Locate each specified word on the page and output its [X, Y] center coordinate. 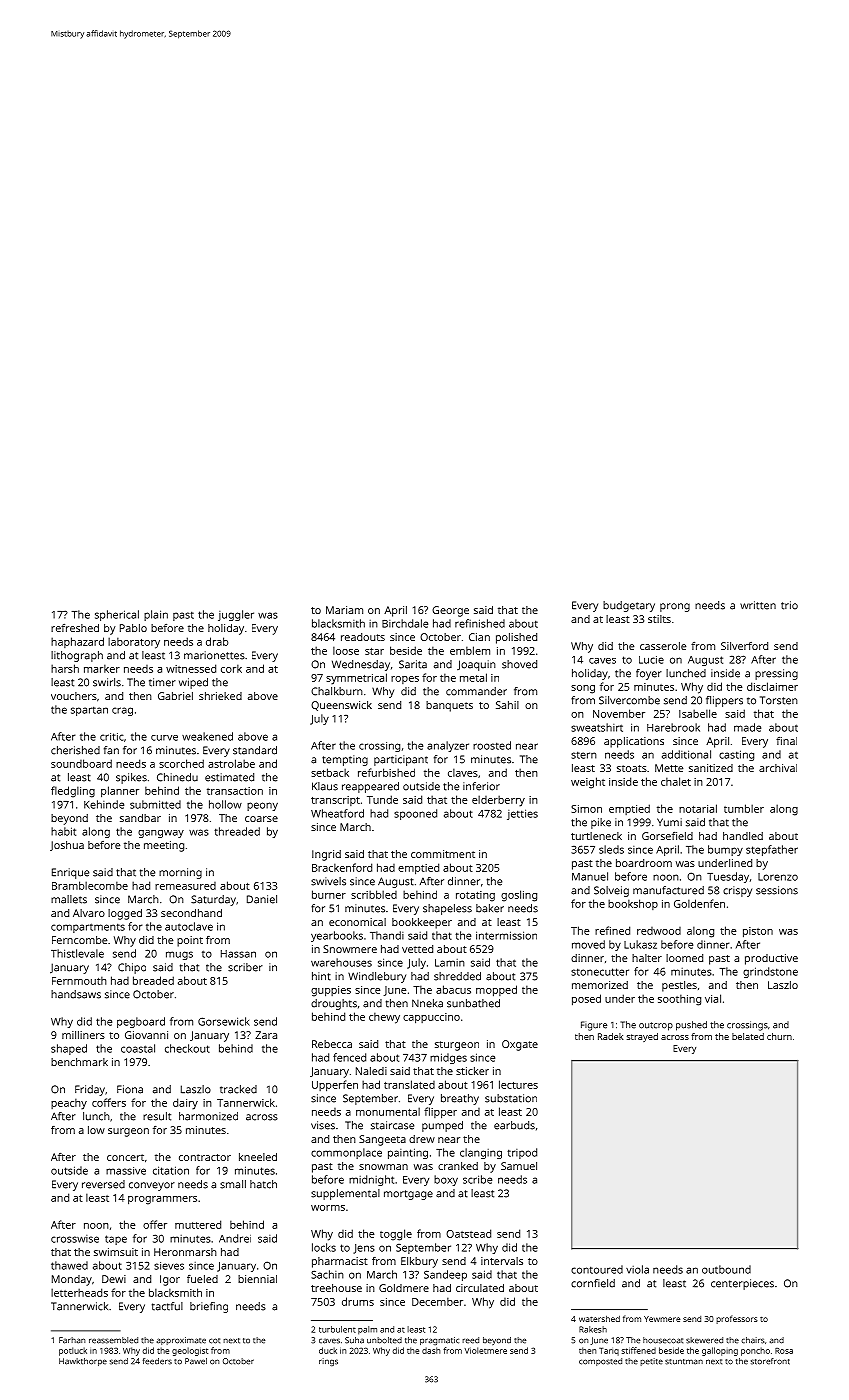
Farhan [72, 1340]
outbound [726, 1269]
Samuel [519, 1166]
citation [171, 1170]
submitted [155, 804]
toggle [396, 1235]
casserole [663, 646]
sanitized [711, 768]
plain [156, 615]
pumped [442, 1126]
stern [584, 755]
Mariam [344, 610]
